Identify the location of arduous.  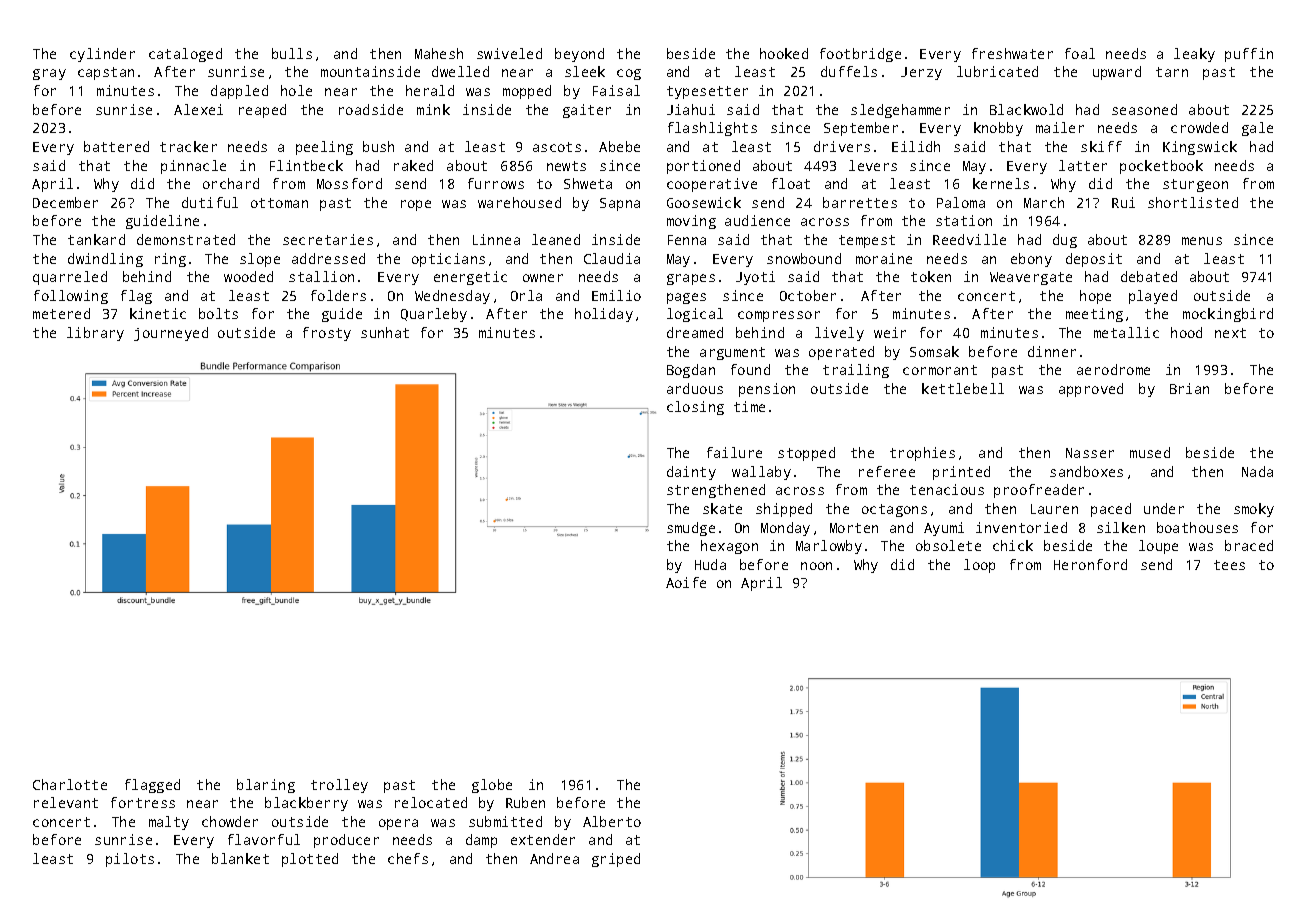
(695, 388).
